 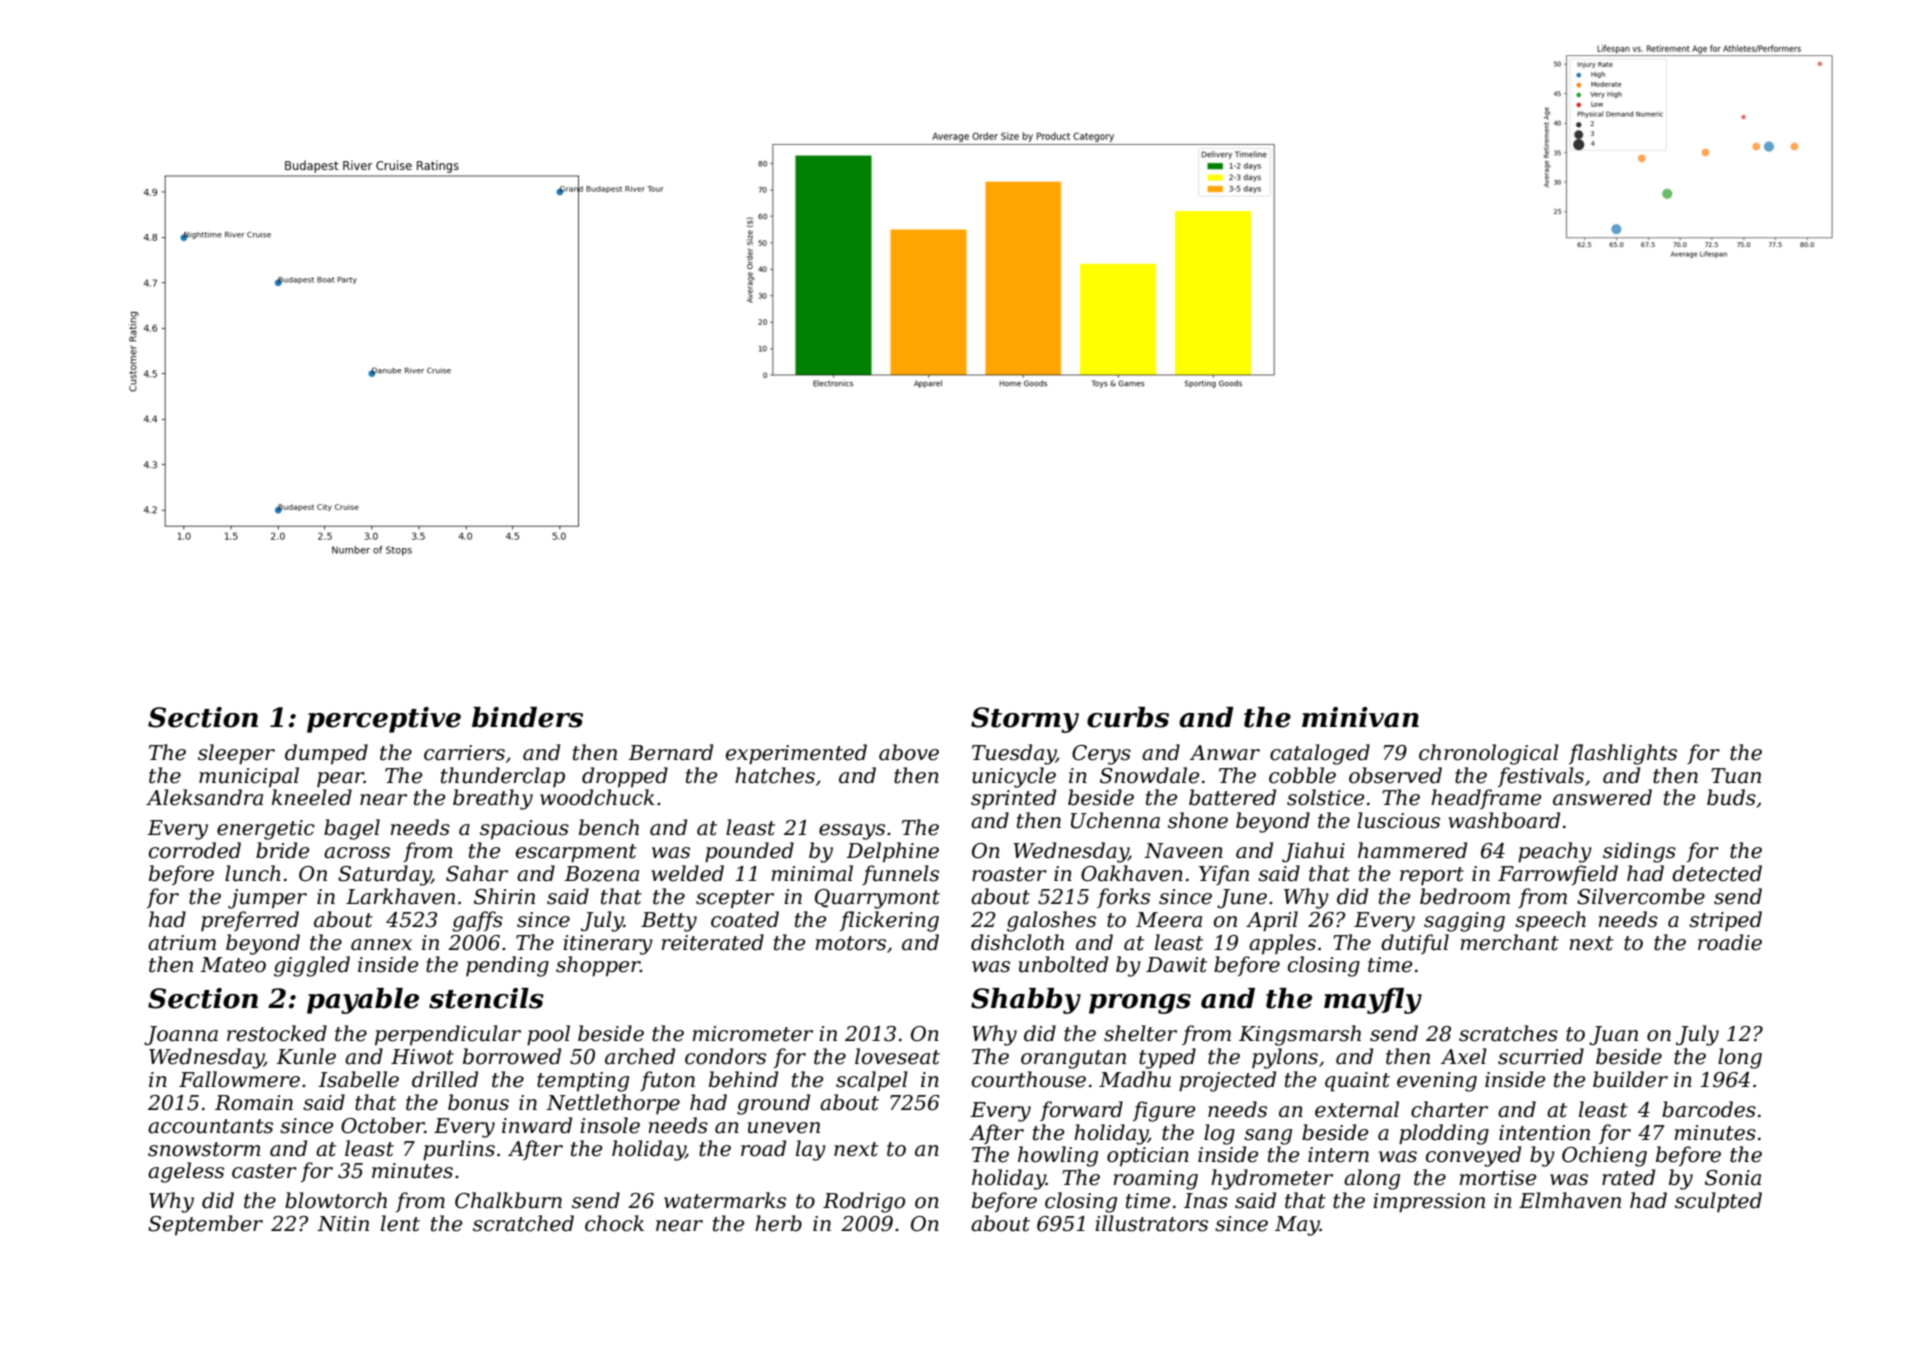 What do you see at coordinates (477, 921) in the document?
I see `gaffs` at bounding box center [477, 921].
